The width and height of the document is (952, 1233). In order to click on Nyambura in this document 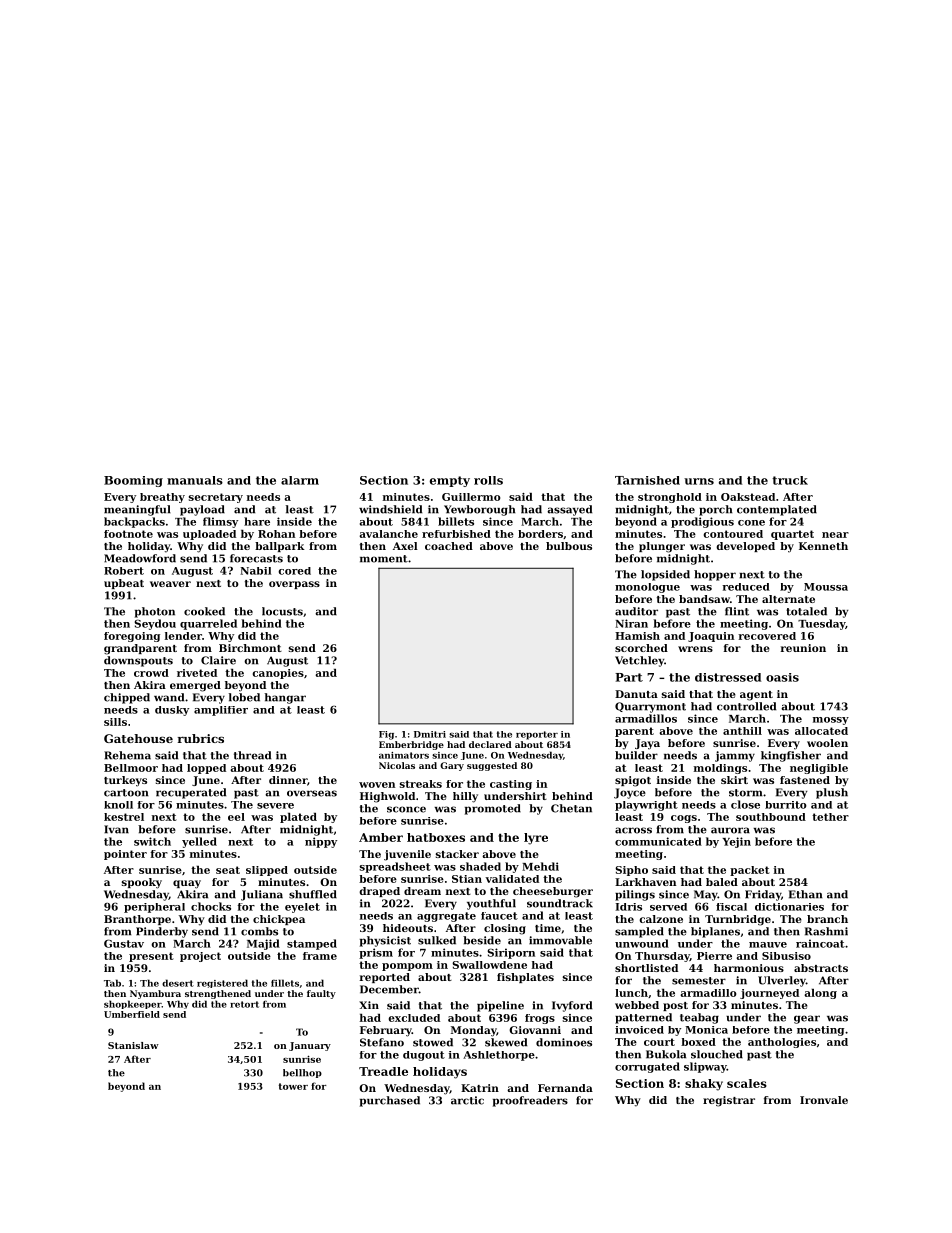, I will do `click(155, 994)`.
